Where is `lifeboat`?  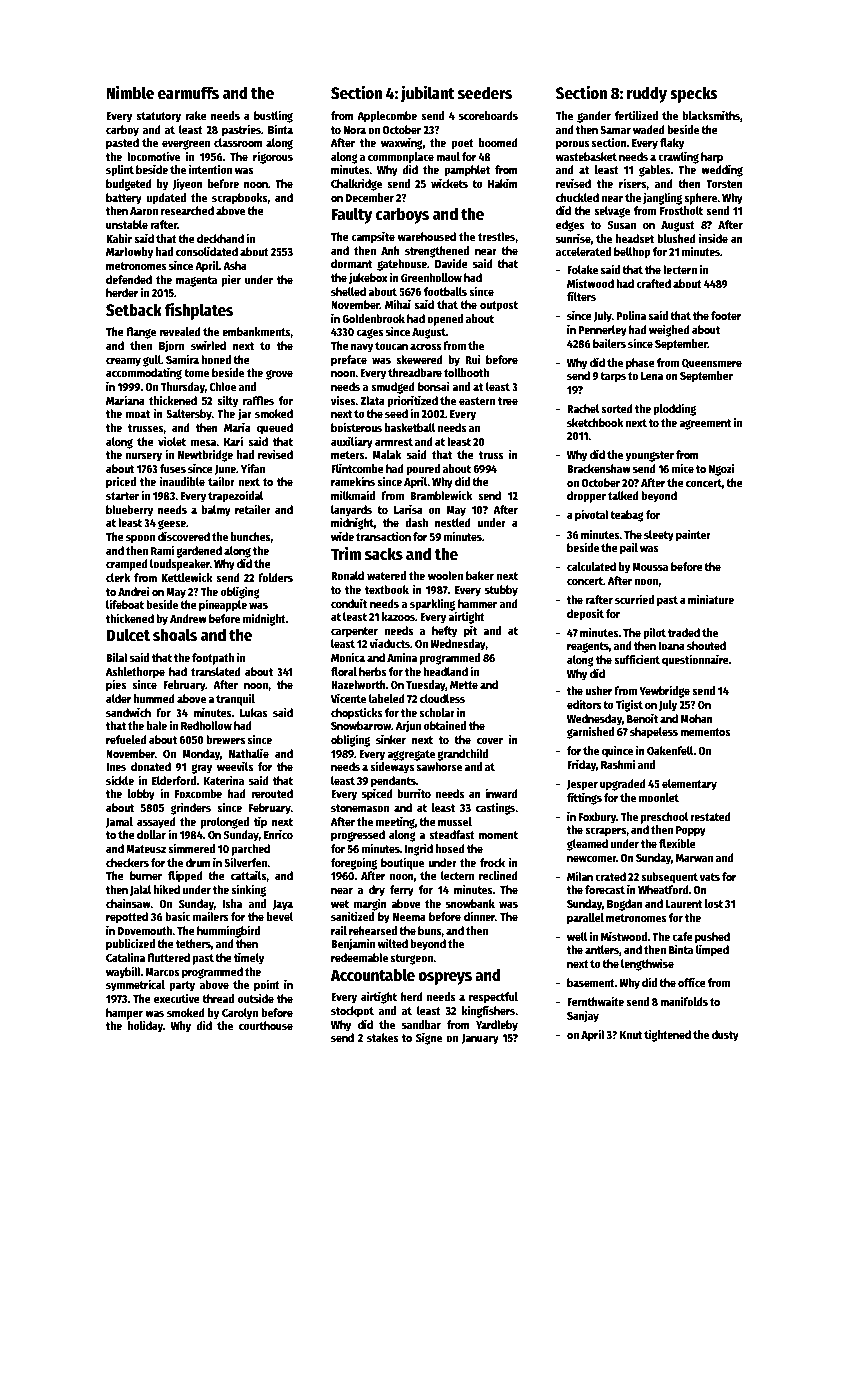
lifeboat is located at coordinates (125, 604).
